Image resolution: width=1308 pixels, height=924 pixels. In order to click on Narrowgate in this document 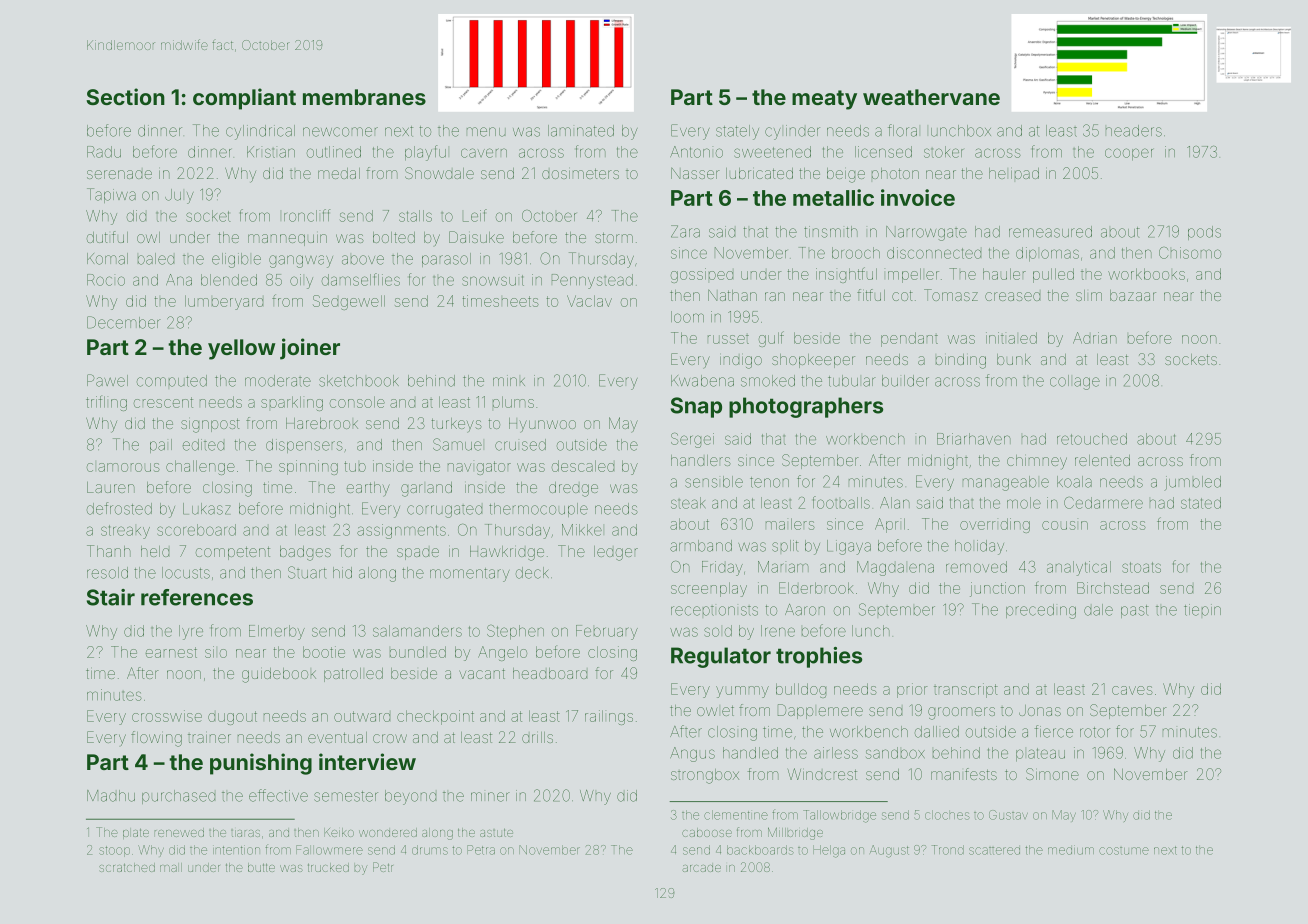, I will do `click(926, 233)`.
